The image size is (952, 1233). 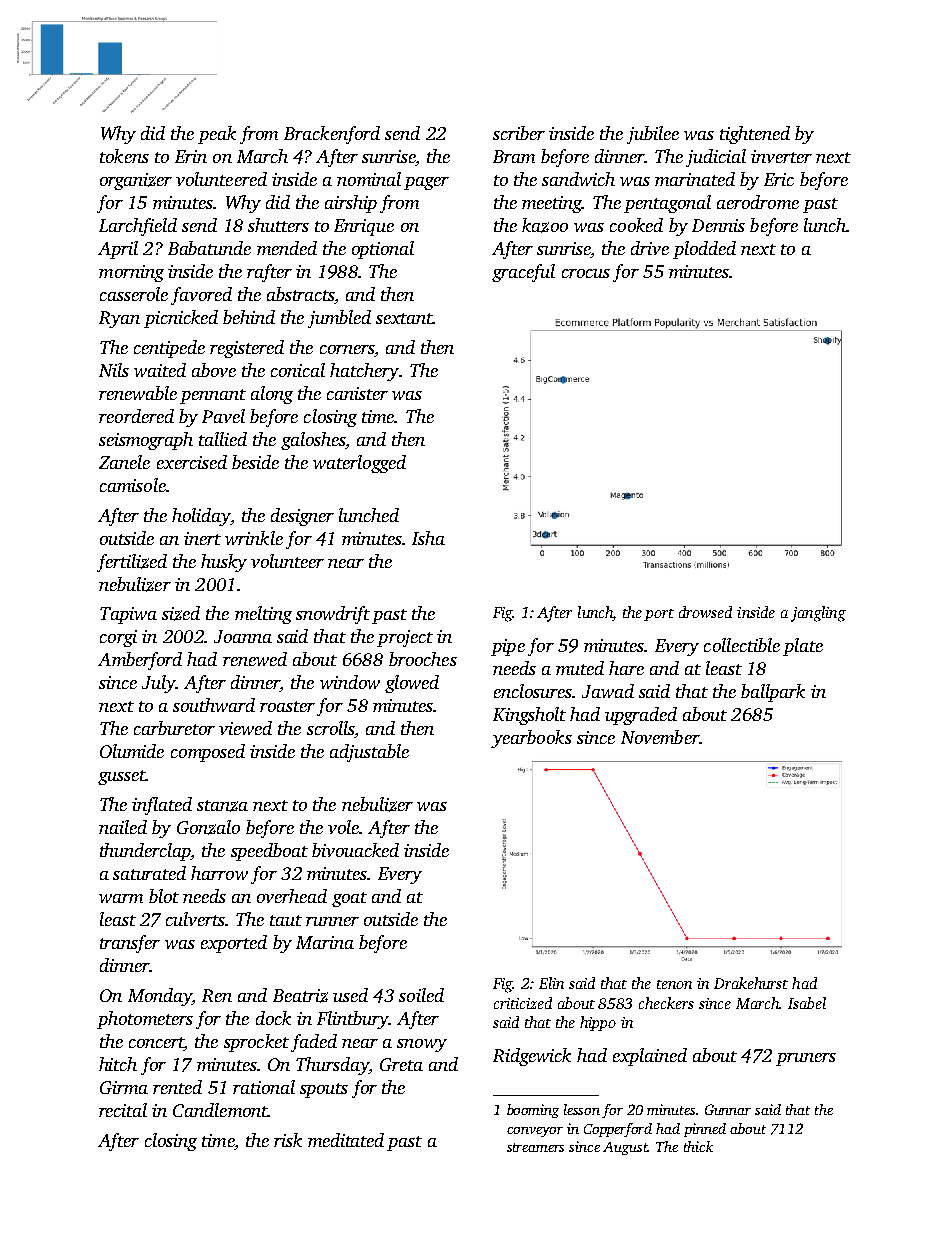 What do you see at coordinates (195, 919) in the screenshot?
I see `culverts` at bounding box center [195, 919].
